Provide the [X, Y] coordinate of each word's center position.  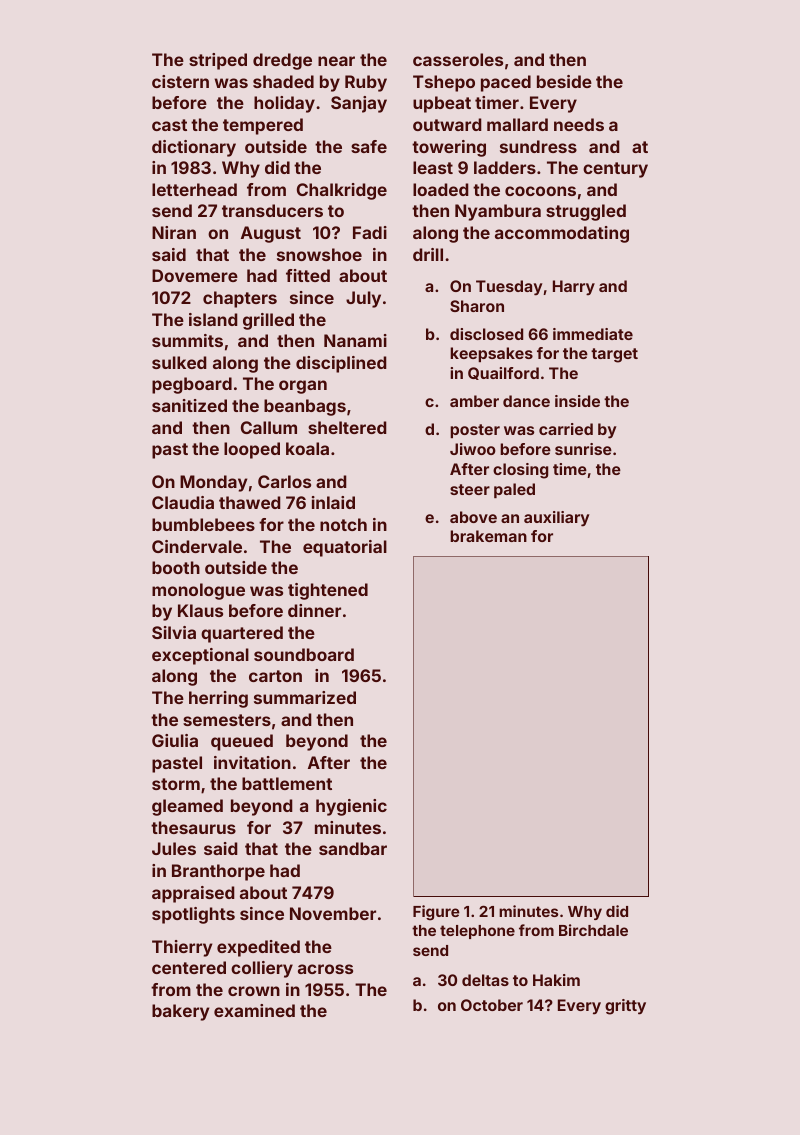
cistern [180, 81]
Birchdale [593, 930]
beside [564, 81]
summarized [305, 697]
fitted [308, 275]
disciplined [341, 364]
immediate [593, 334]
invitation [252, 762]
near [336, 61]
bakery [180, 1012]
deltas [485, 980]
